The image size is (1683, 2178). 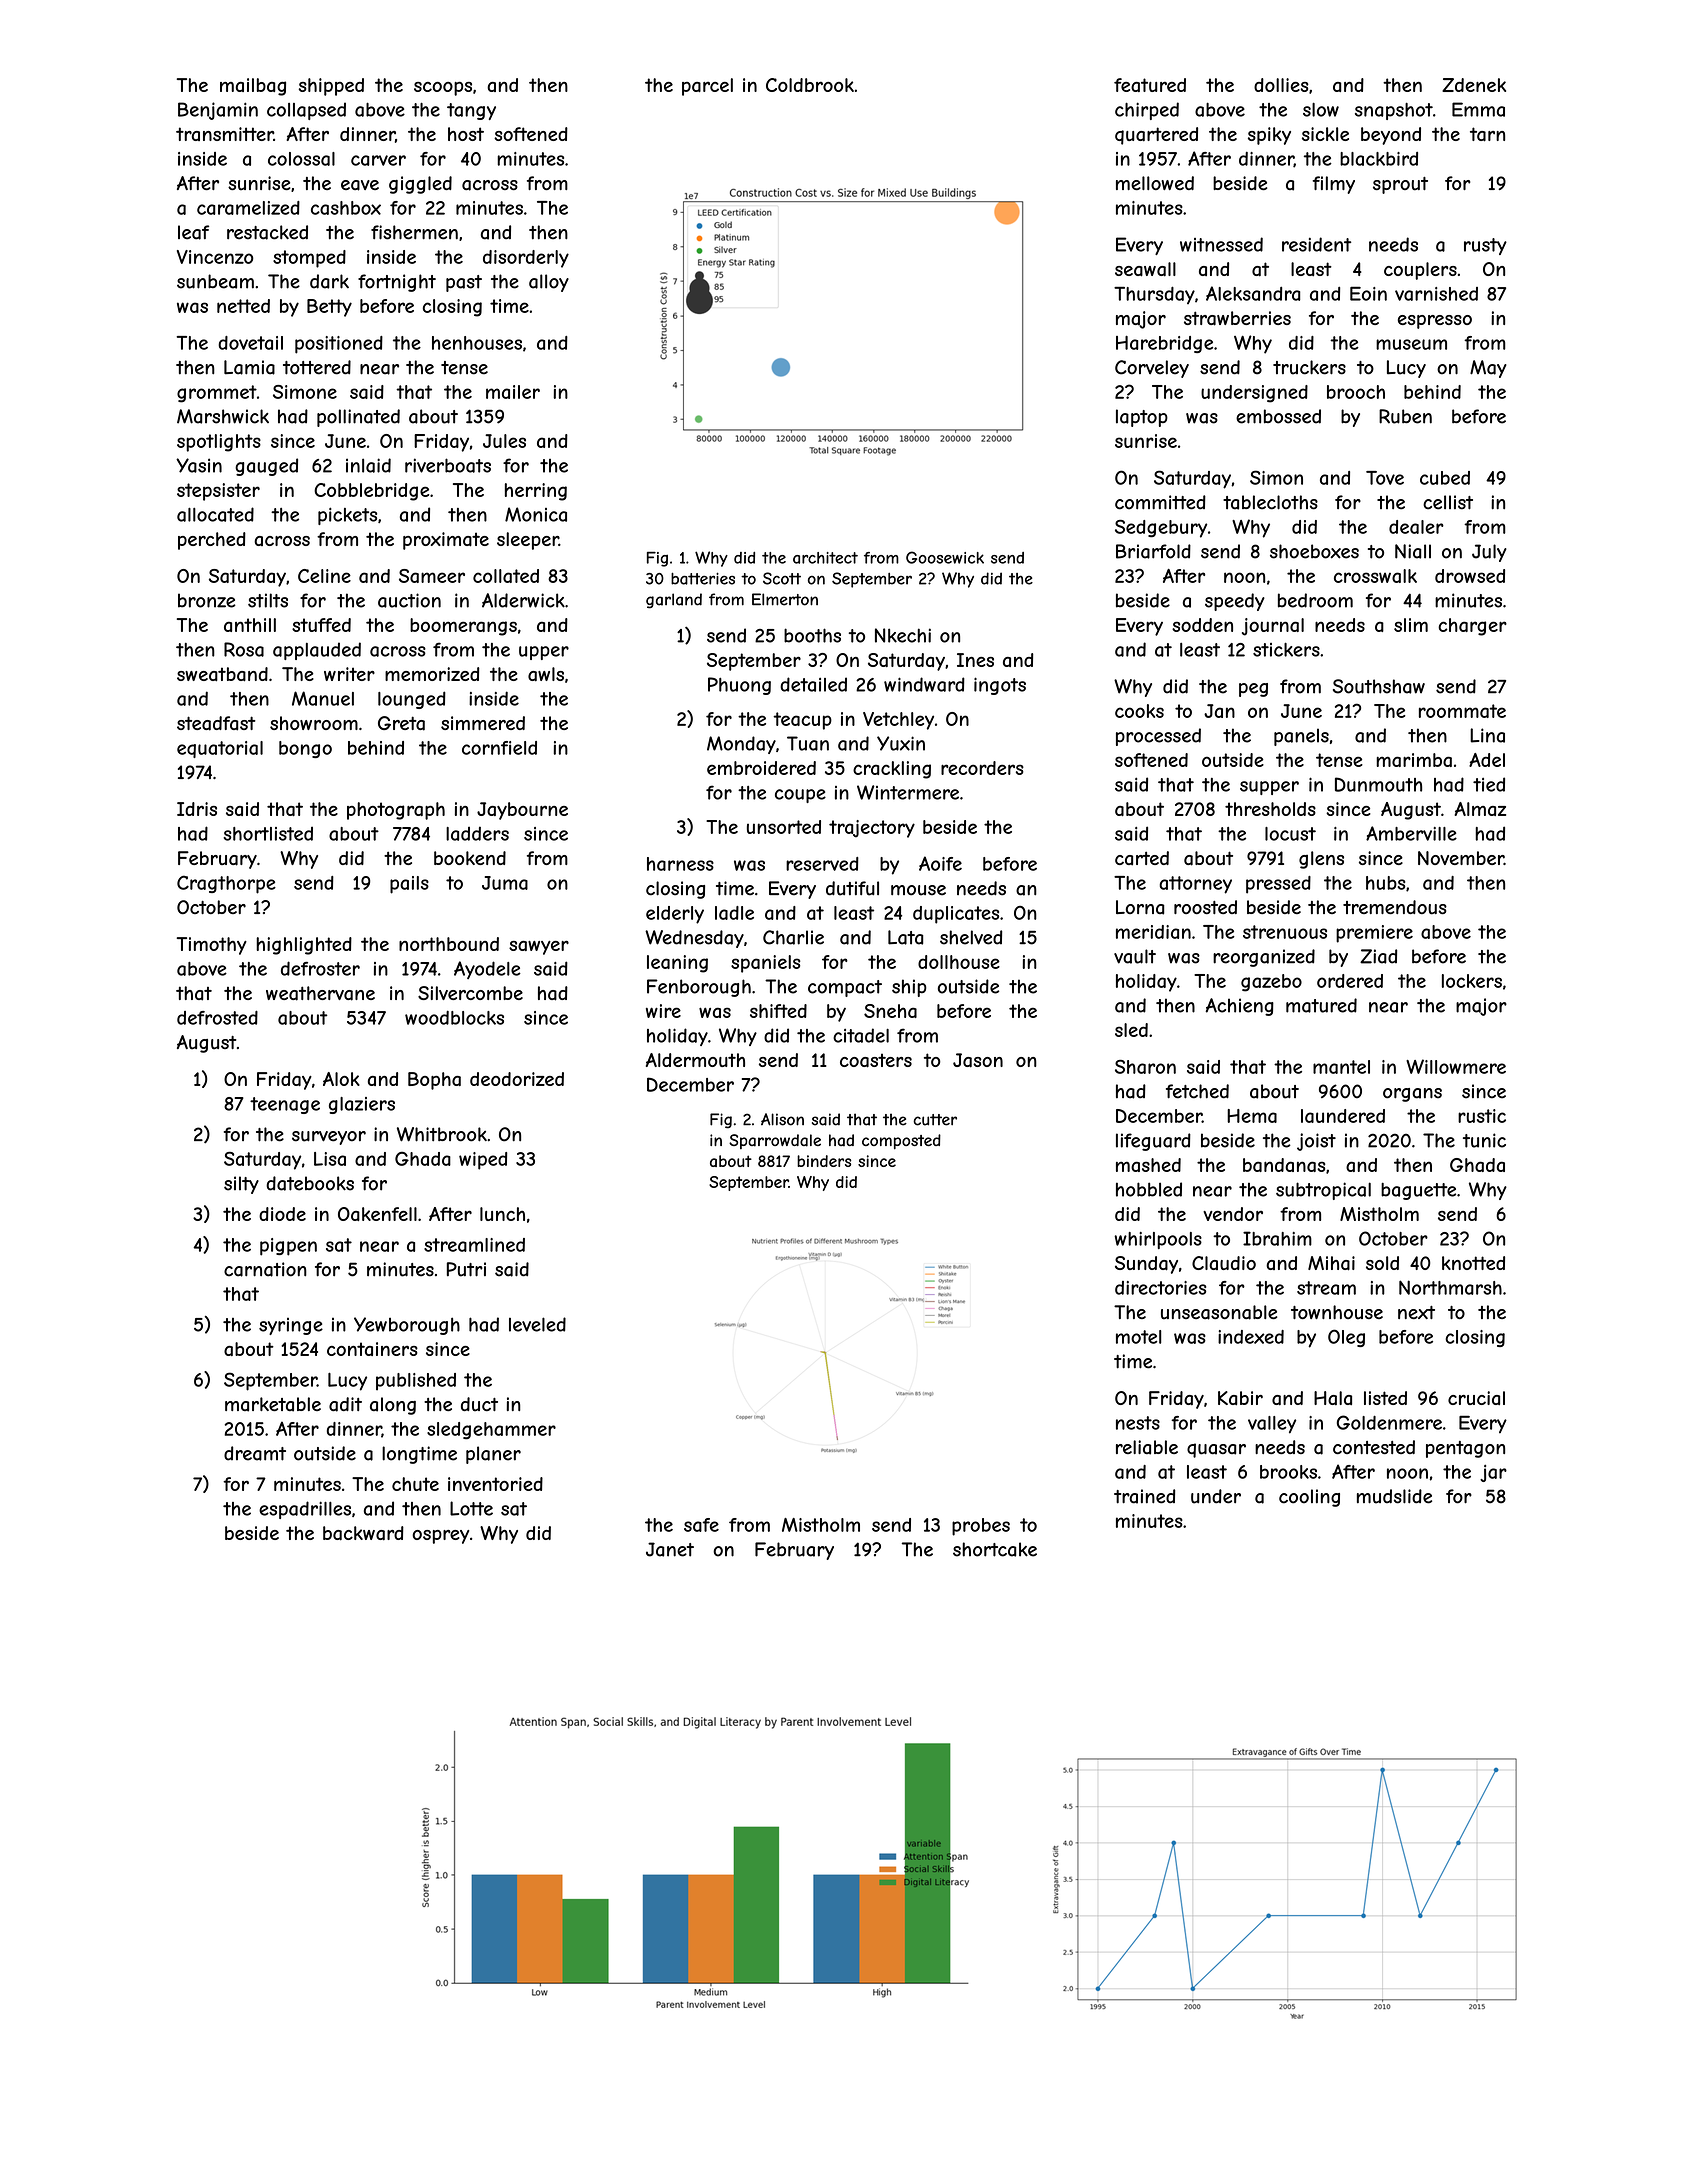 What do you see at coordinates (1448, 502) in the screenshot?
I see `cellist` at bounding box center [1448, 502].
